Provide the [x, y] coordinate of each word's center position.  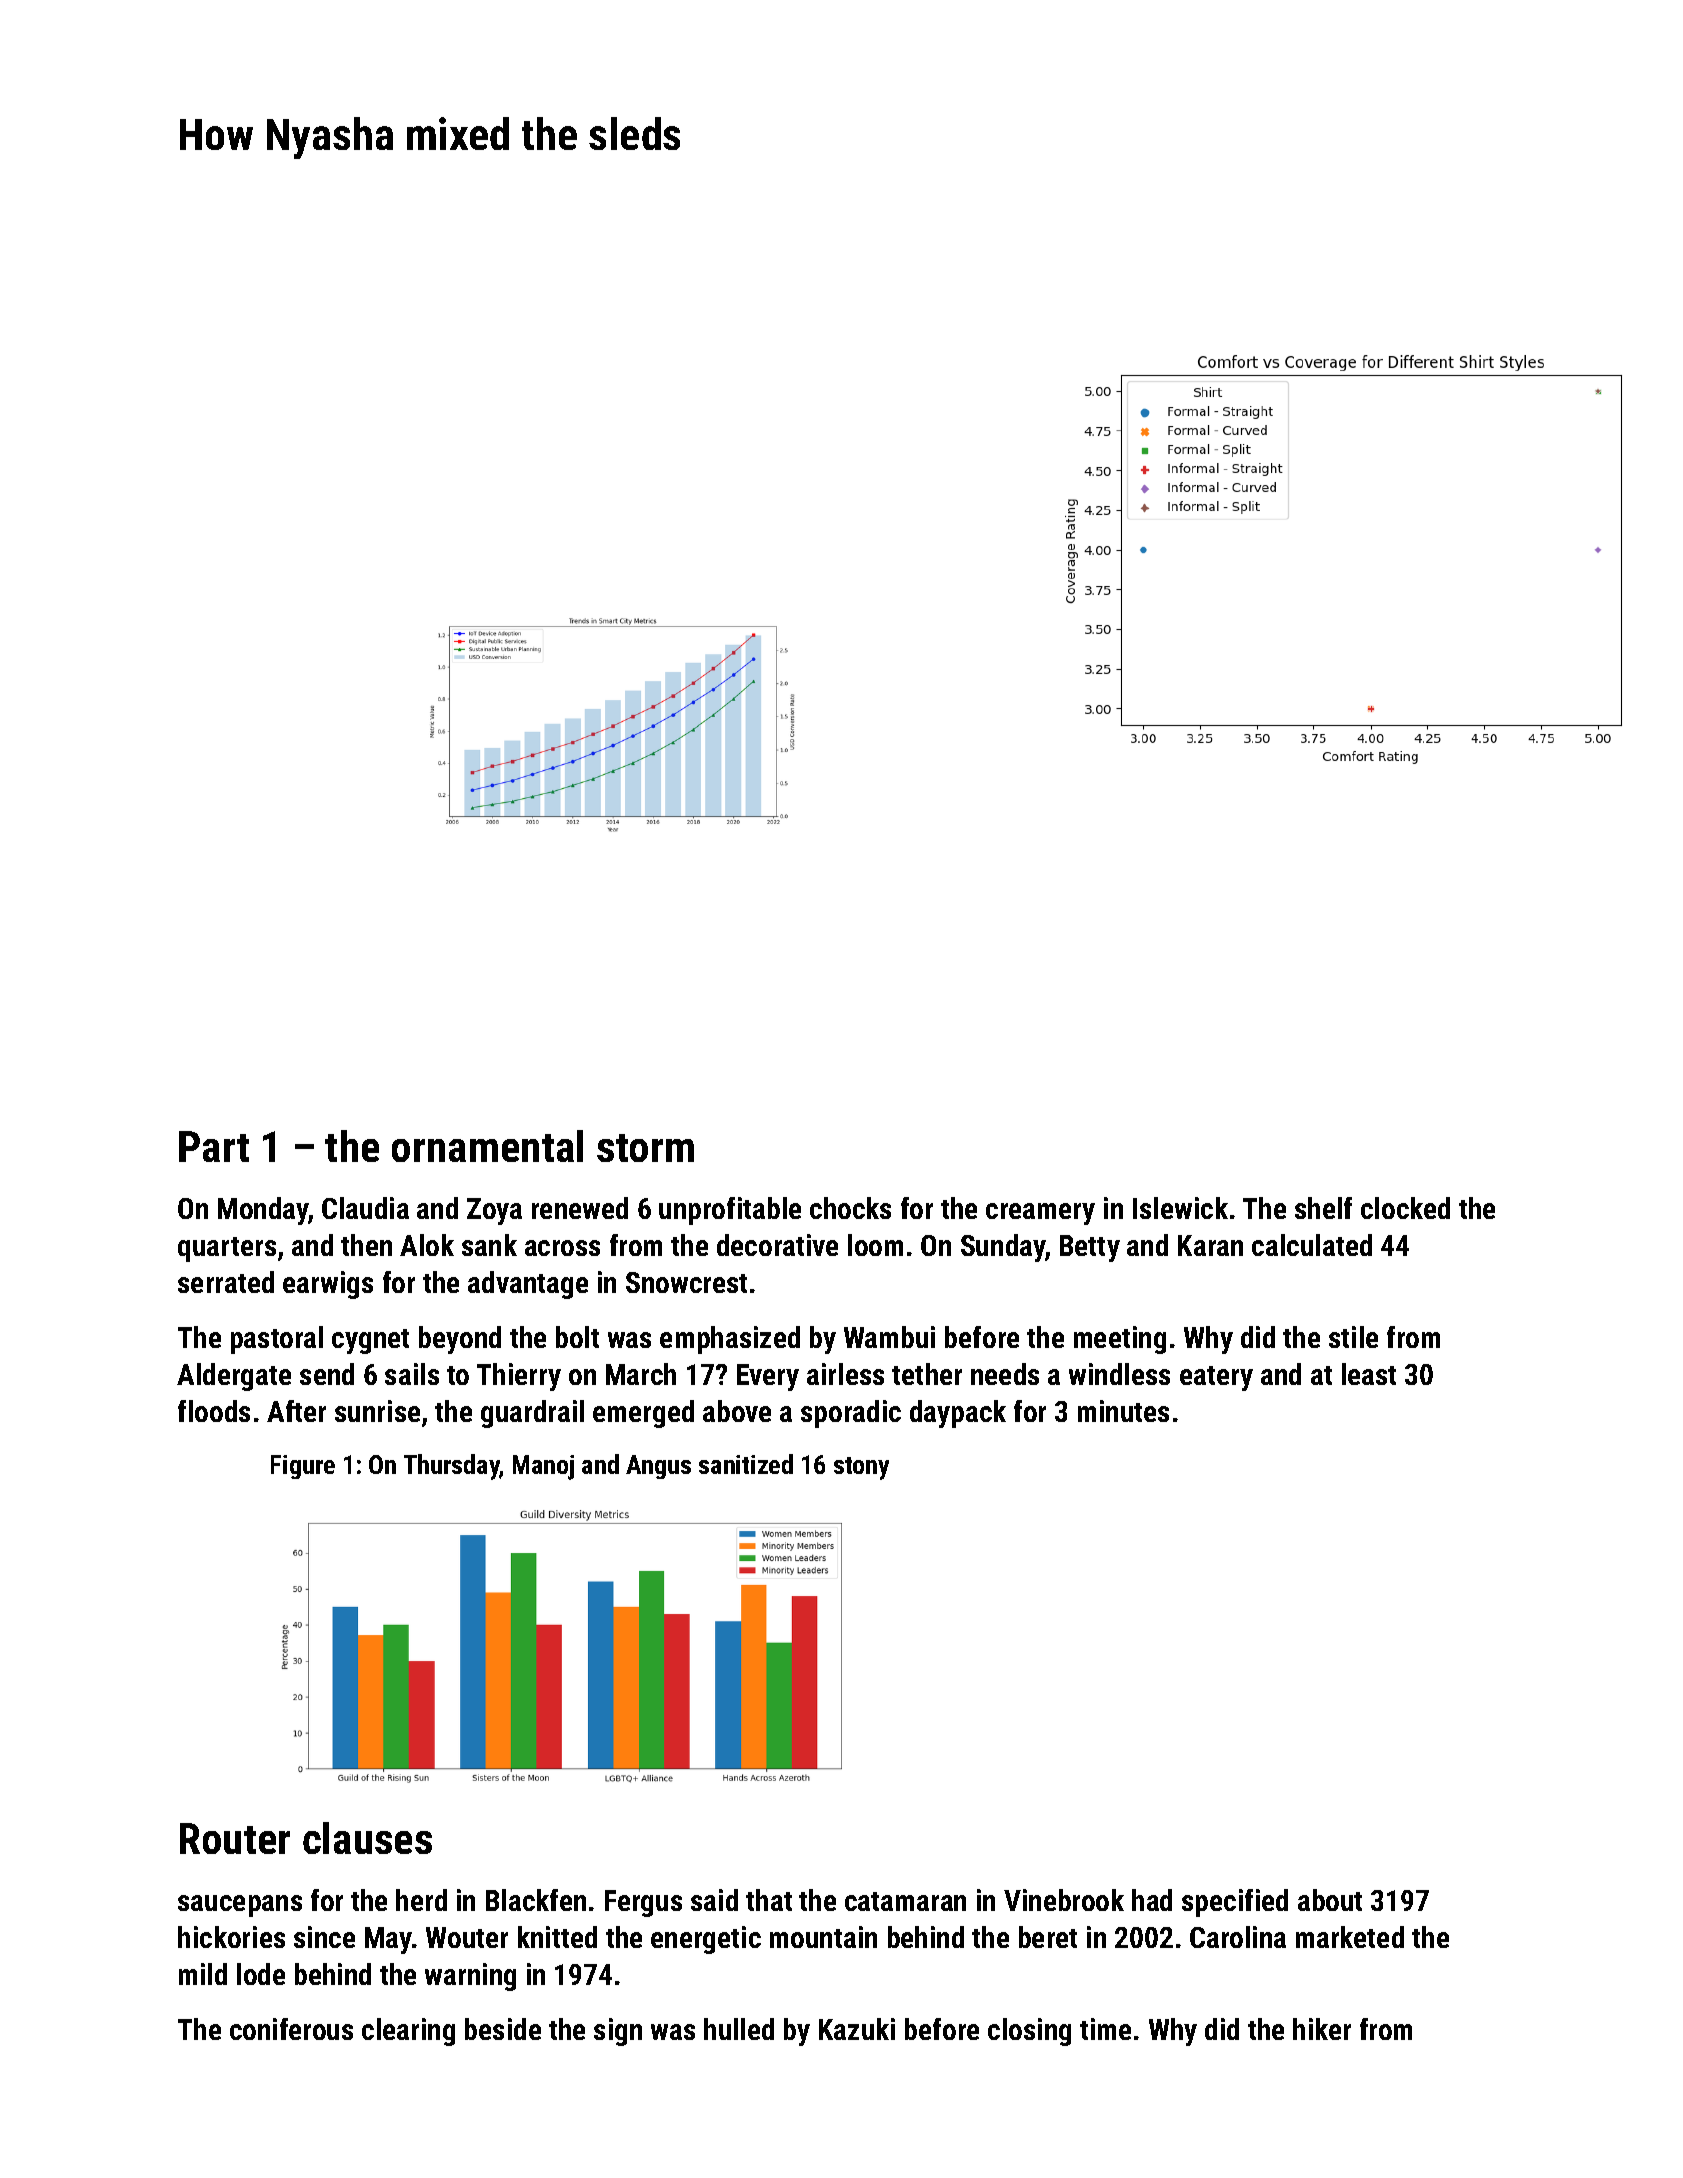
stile [1353, 1337]
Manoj [543, 1467]
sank [489, 1245]
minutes [1123, 1411]
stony [861, 1468]
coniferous [291, 2029]
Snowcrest [686, 1282]
